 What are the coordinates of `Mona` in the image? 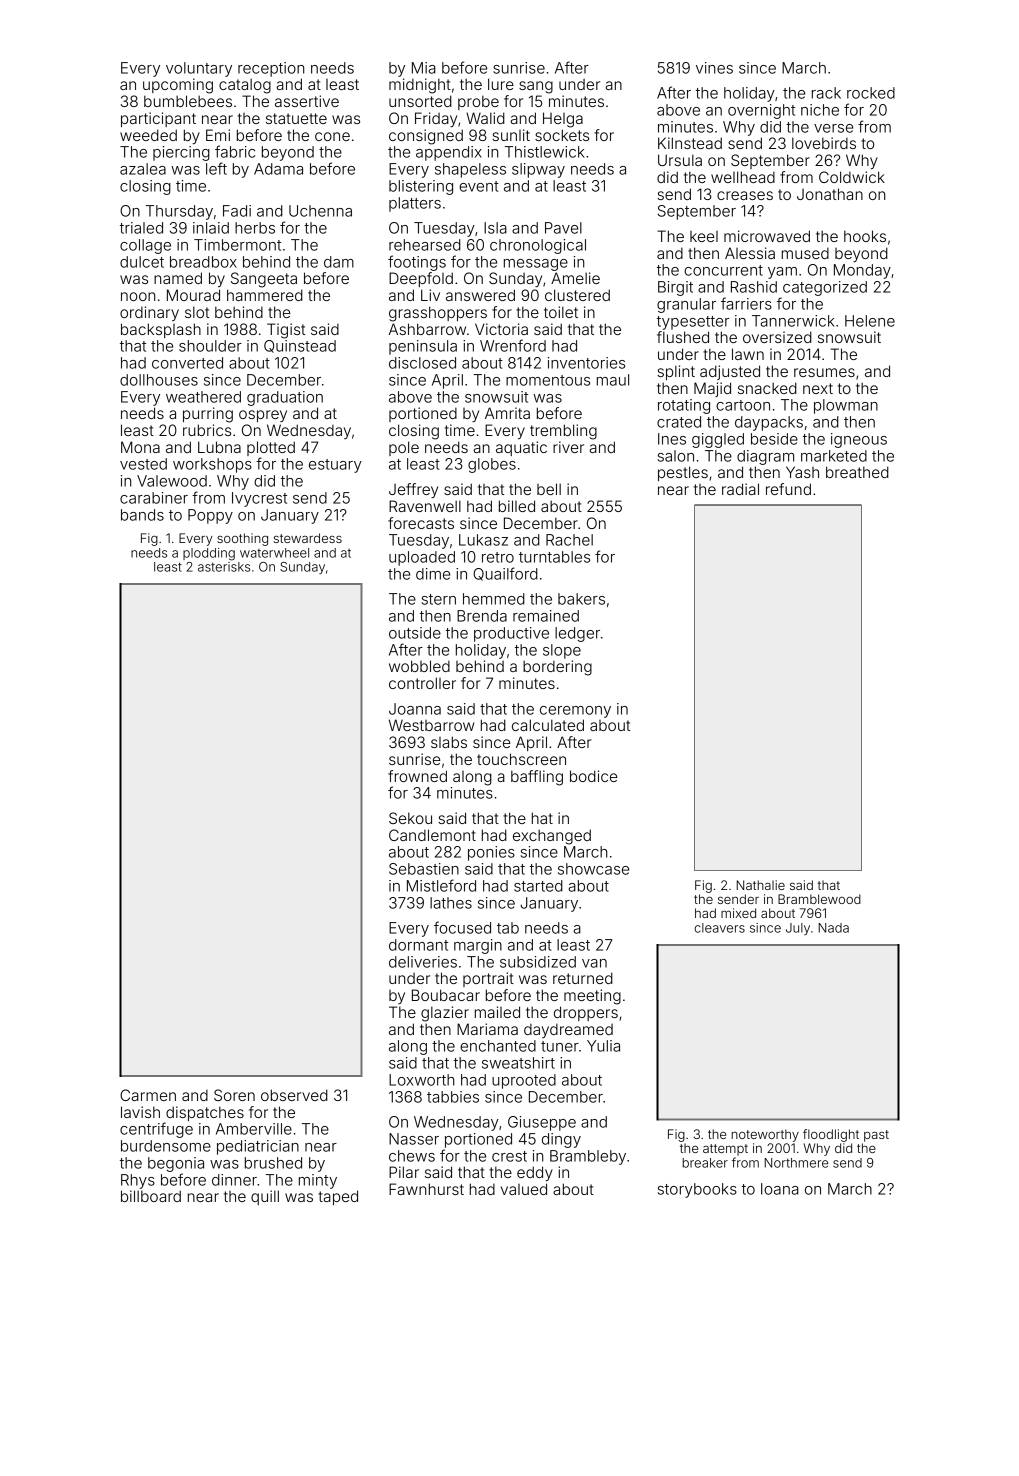 It's located at (140, 447).
